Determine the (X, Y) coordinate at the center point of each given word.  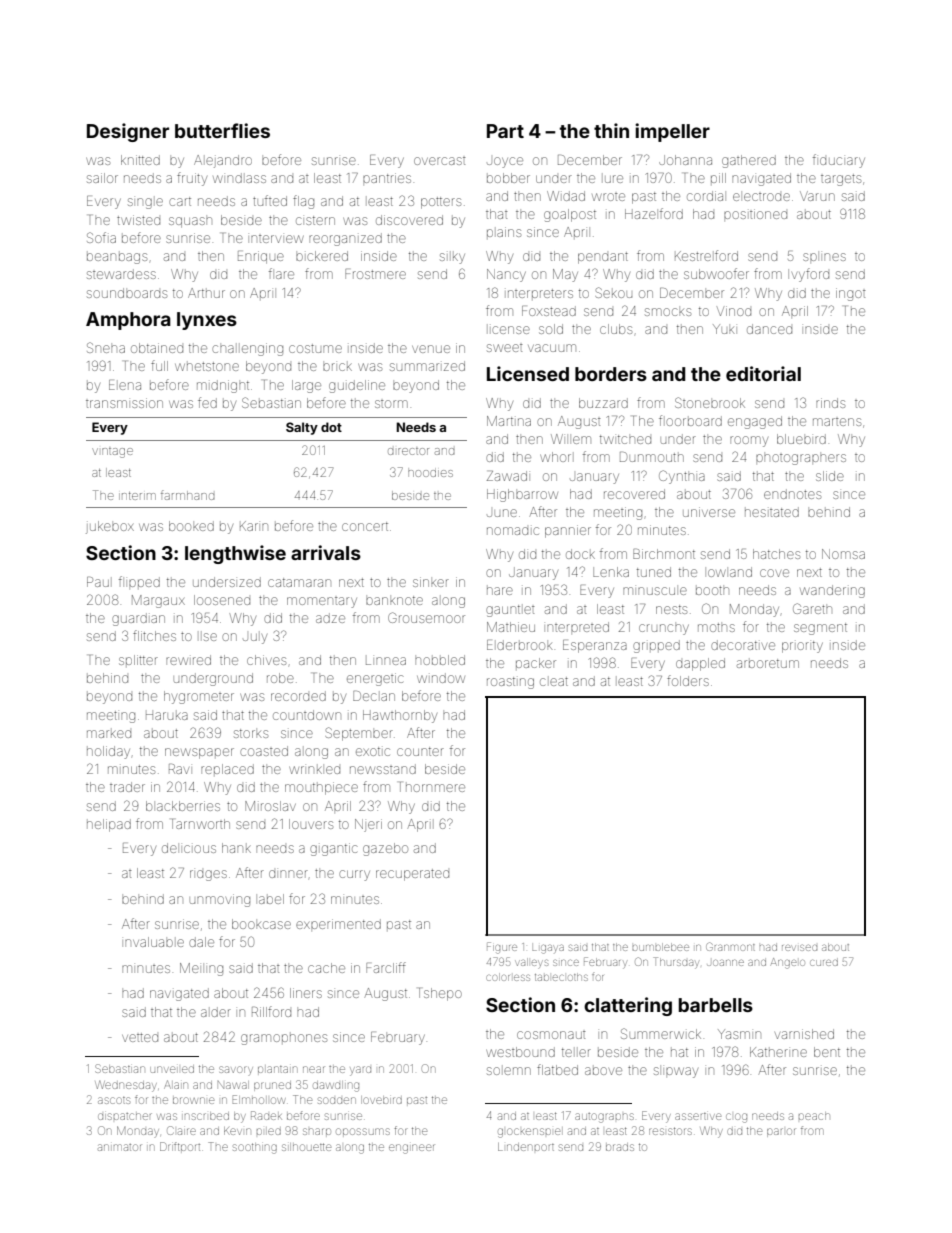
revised (799, 948)
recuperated (412, 875)
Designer (128, 132)
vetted (140, 1037)
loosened (222, 600)
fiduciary (839, 161)
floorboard (690, 420)
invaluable (154, 942)
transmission (124, 403)
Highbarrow (522, 495)
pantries (387, 178)
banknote (394, 600)
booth (712, 590)
